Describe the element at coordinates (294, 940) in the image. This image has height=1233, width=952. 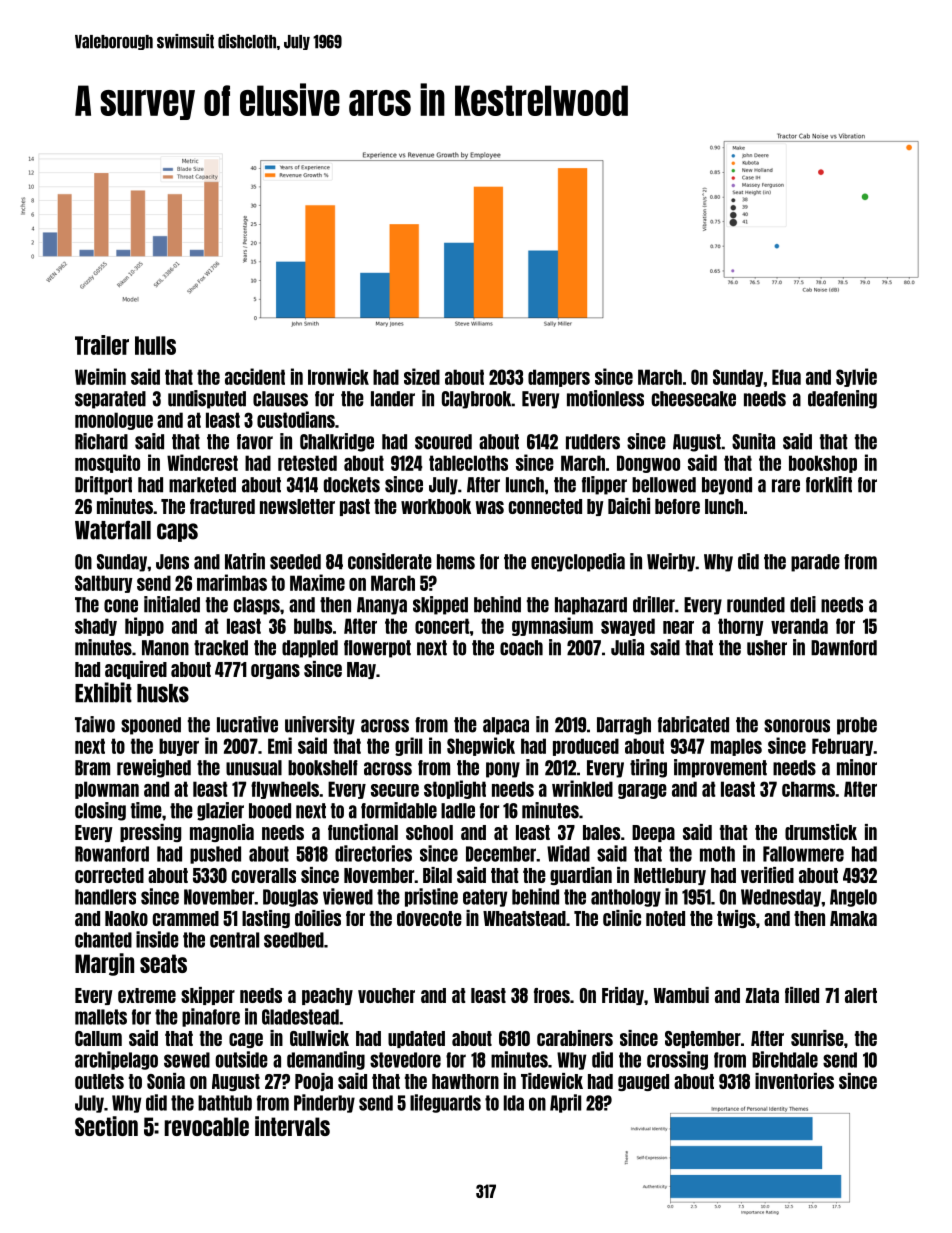
I see `seedbed` at that location.
